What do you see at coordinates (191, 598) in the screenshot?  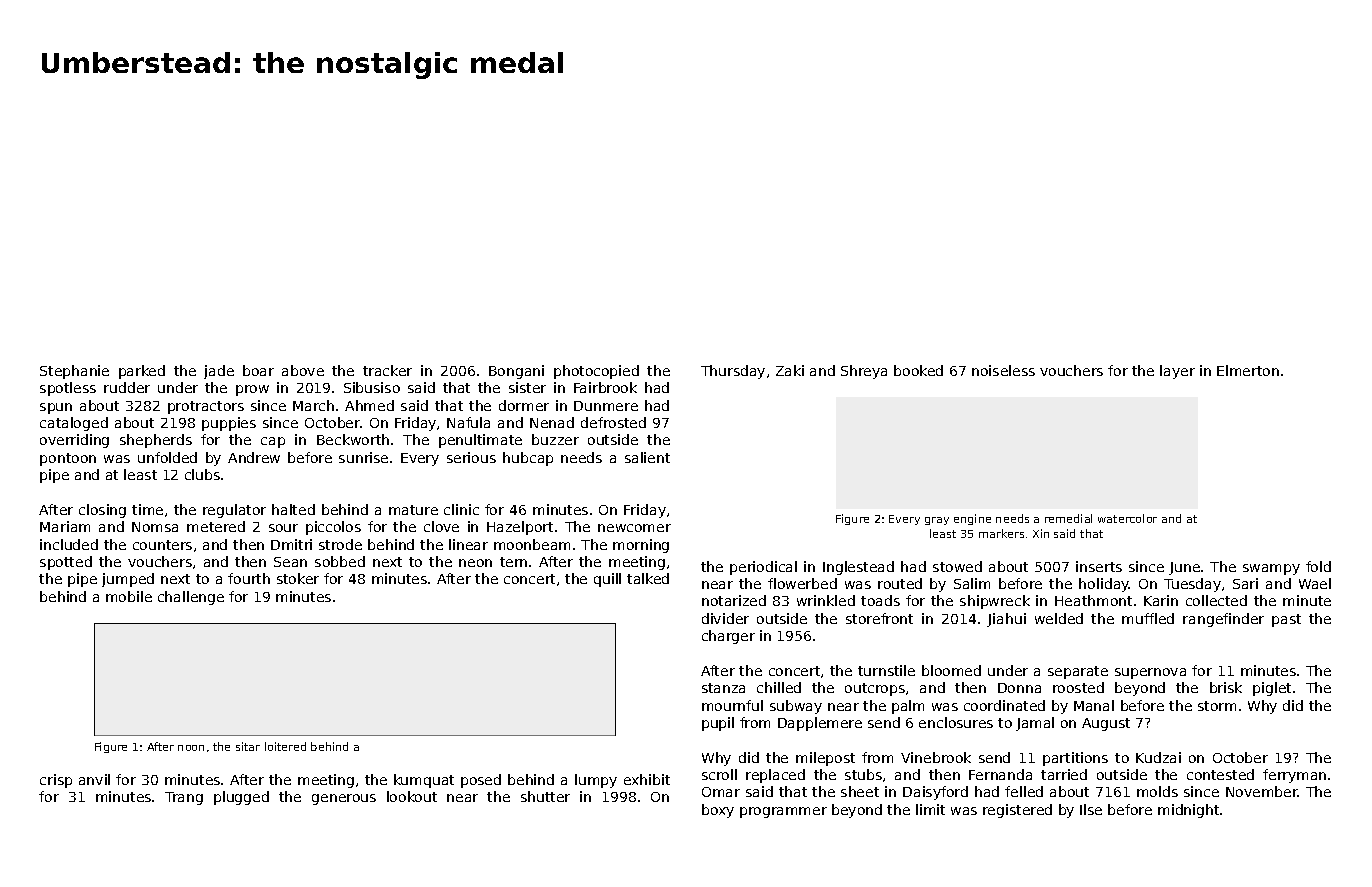 I see `challenge` at bounding box center [191, 598].
